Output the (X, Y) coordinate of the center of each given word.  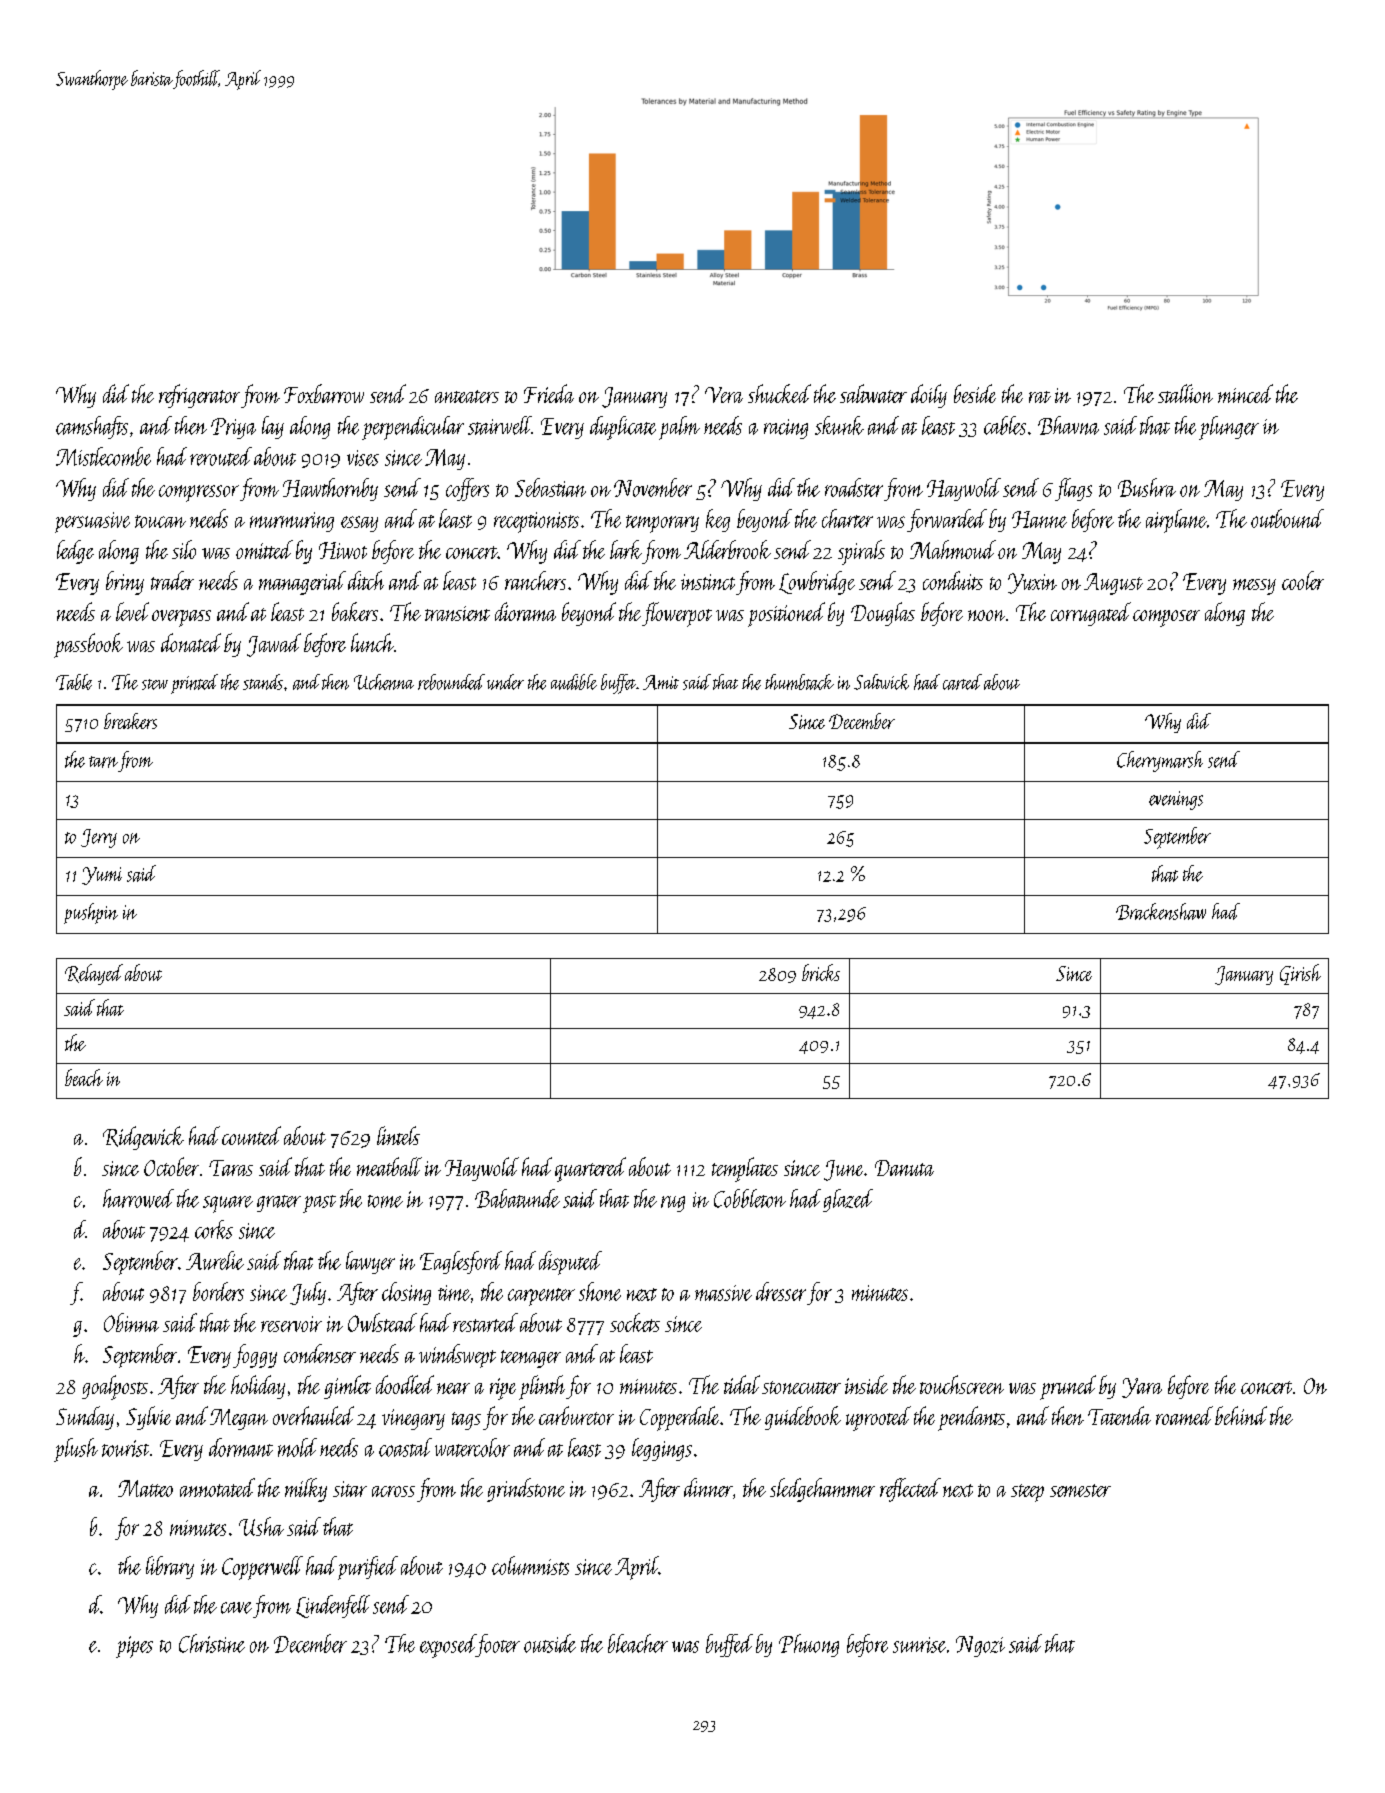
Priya (233, 428)
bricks (821, 972)
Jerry (99, 838)
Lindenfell (333, 1606)
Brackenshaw (1161, 911)
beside (975, 393)
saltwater (873, 393)
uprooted (878, 1418)
